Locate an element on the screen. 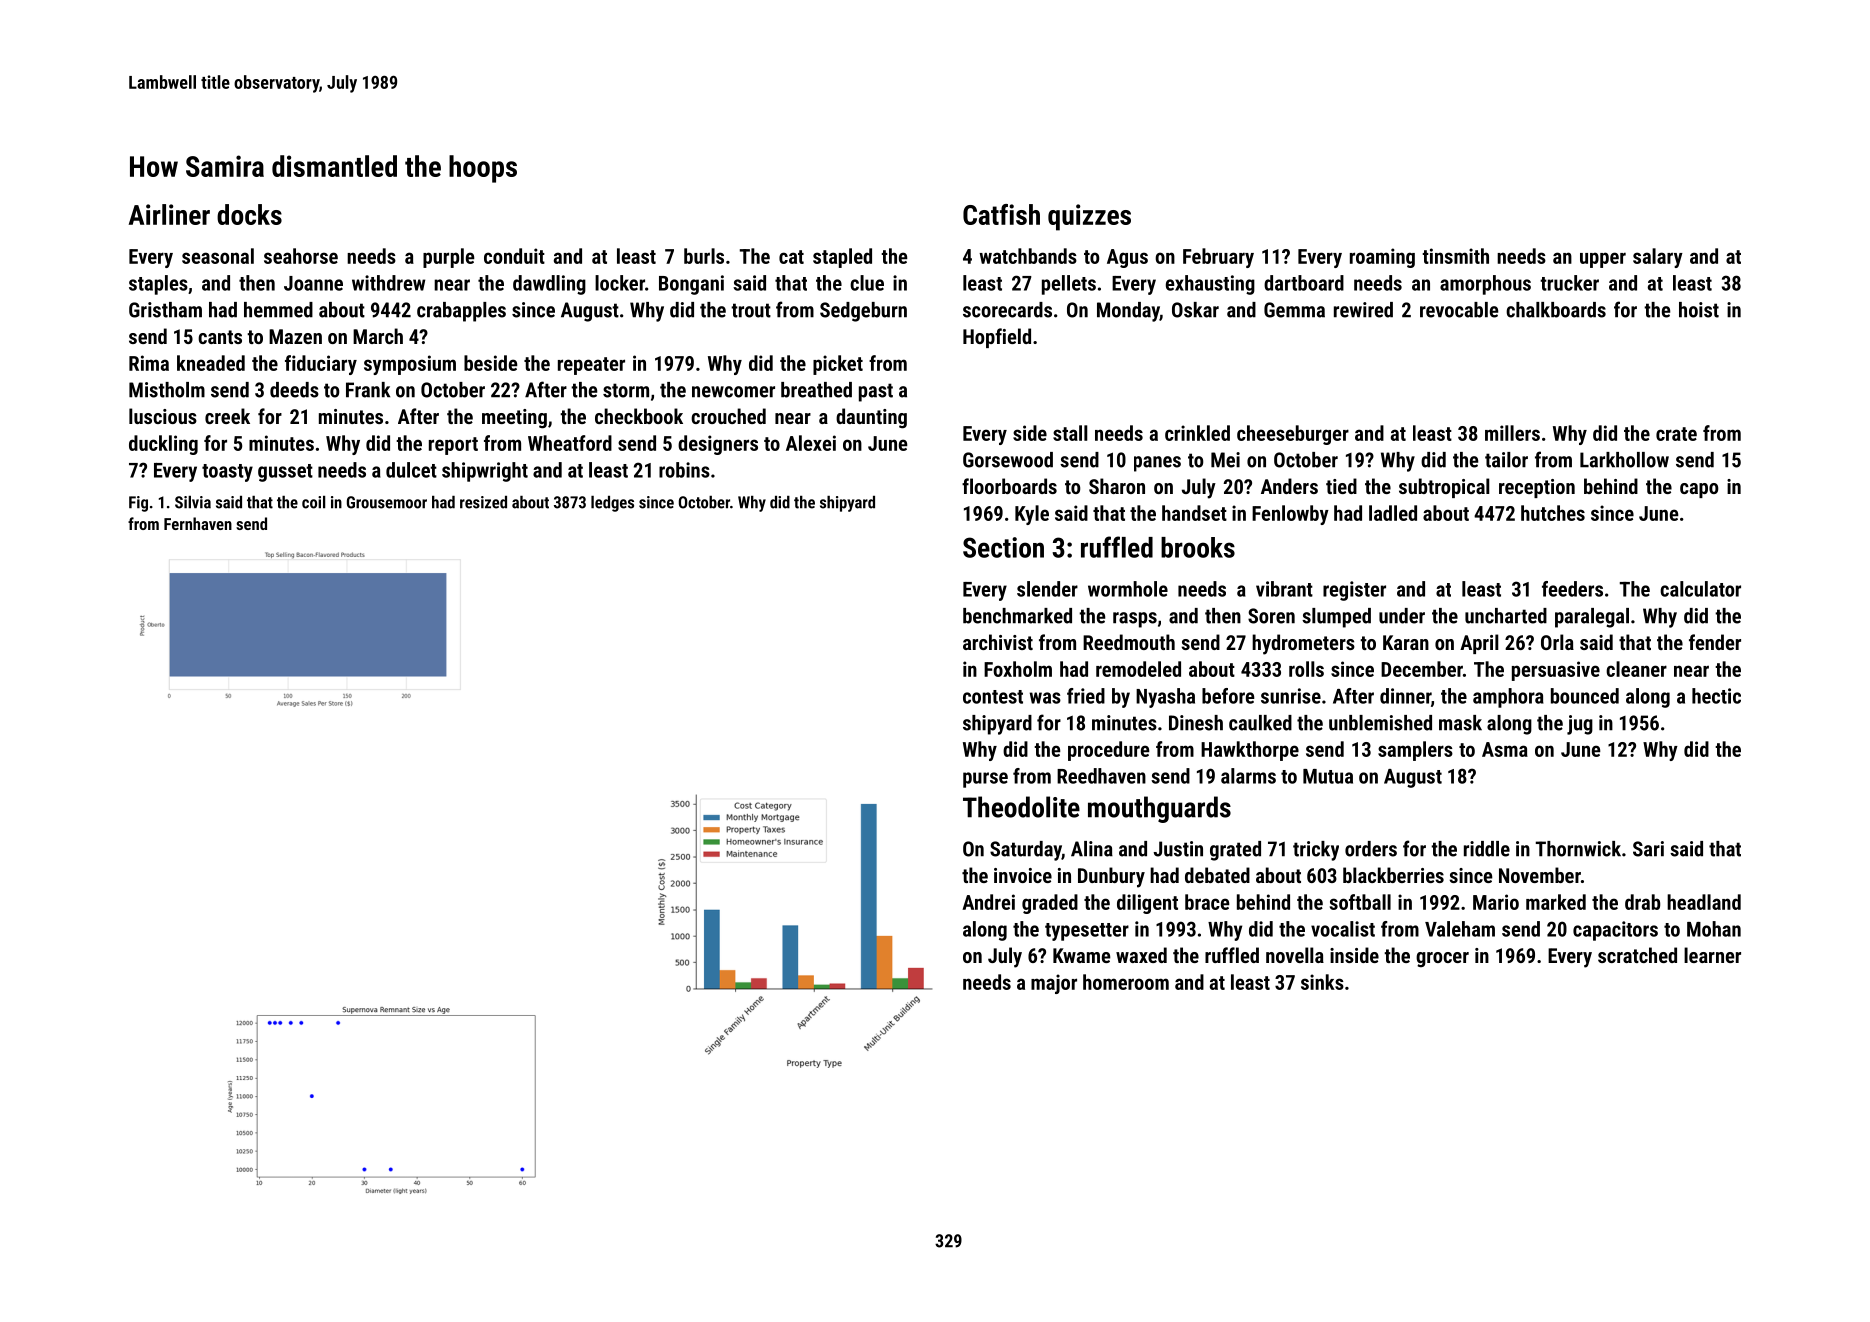 This screenshot has height=1322, width=1870. panes is located at coordinates (1157, 464).
